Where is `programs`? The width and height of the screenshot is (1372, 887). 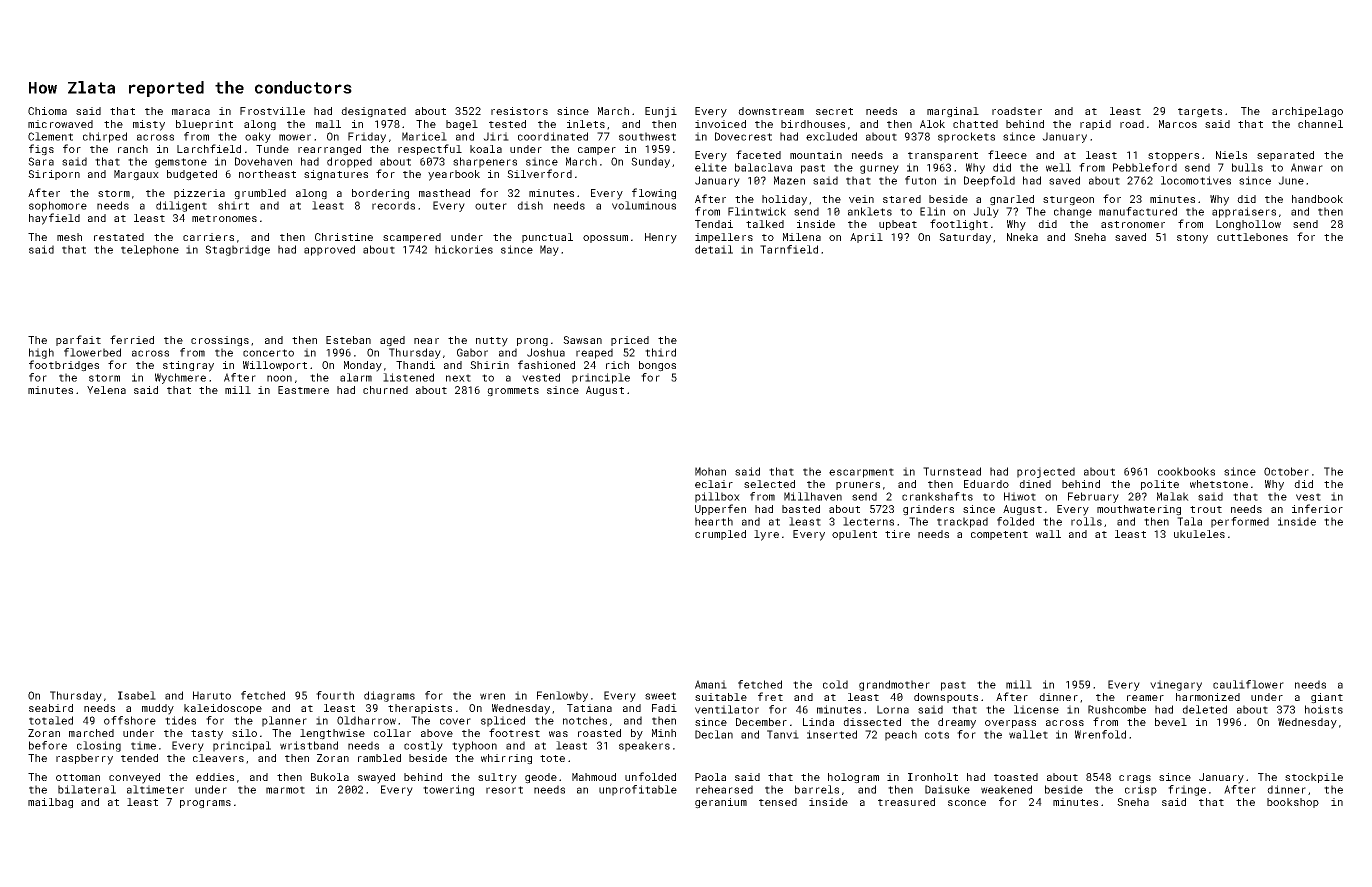 programs is located at coordinates (205, 804).
